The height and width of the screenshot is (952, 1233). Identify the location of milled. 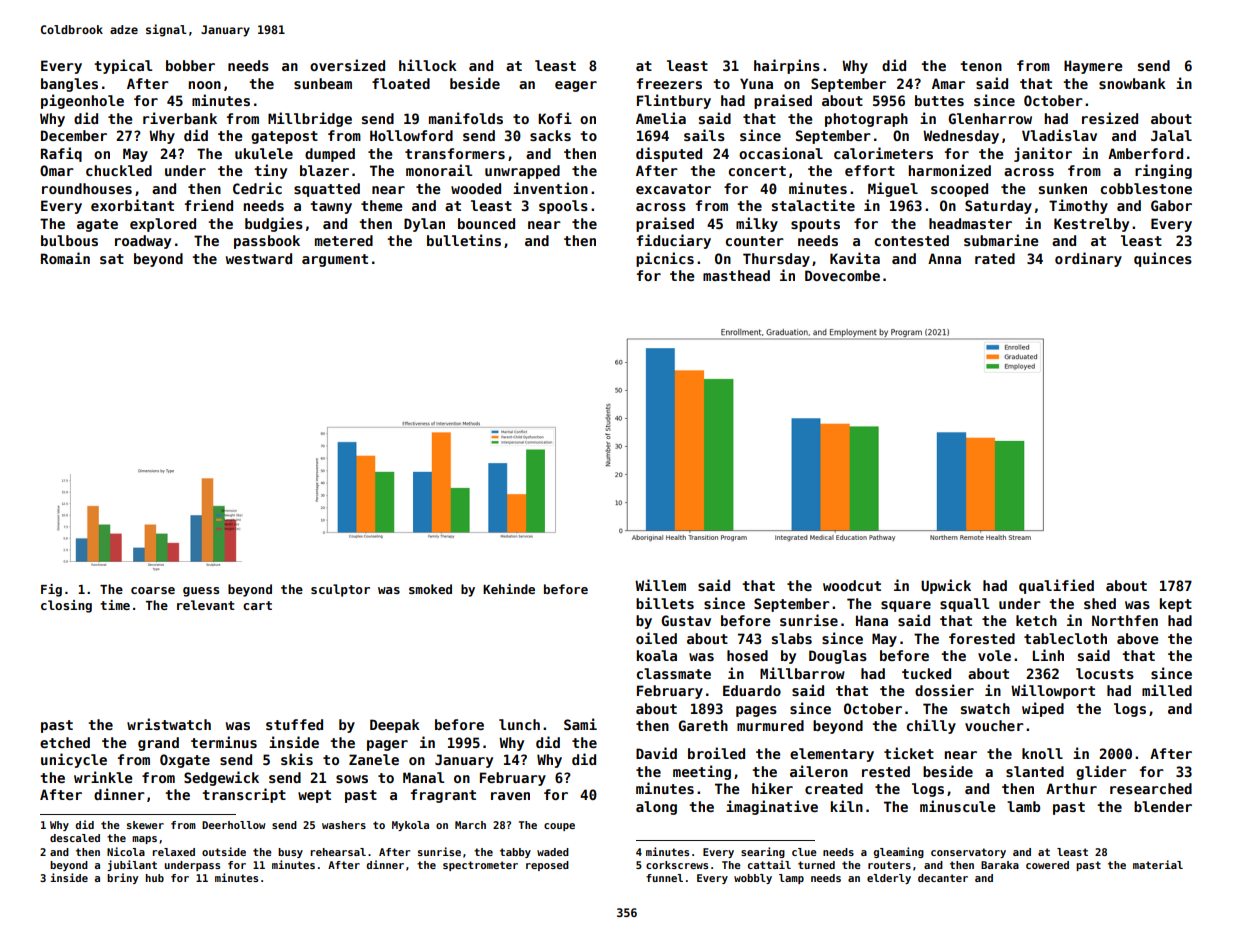
(1167, 690).
